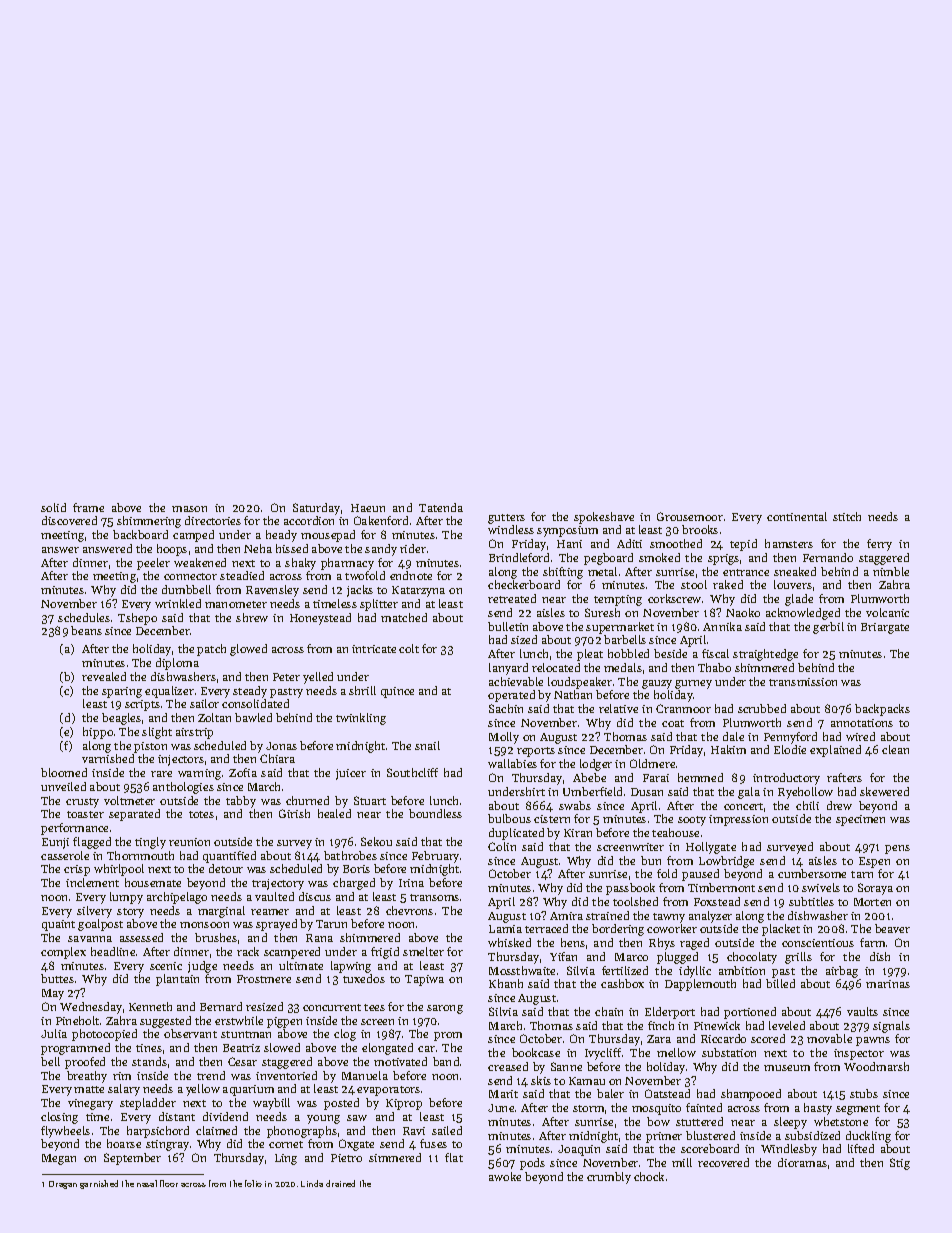 This screenshot has height=1233, width=952. Describe the element at coordinates (803, 682) in the screenshot. I see `transmission` at that location.
